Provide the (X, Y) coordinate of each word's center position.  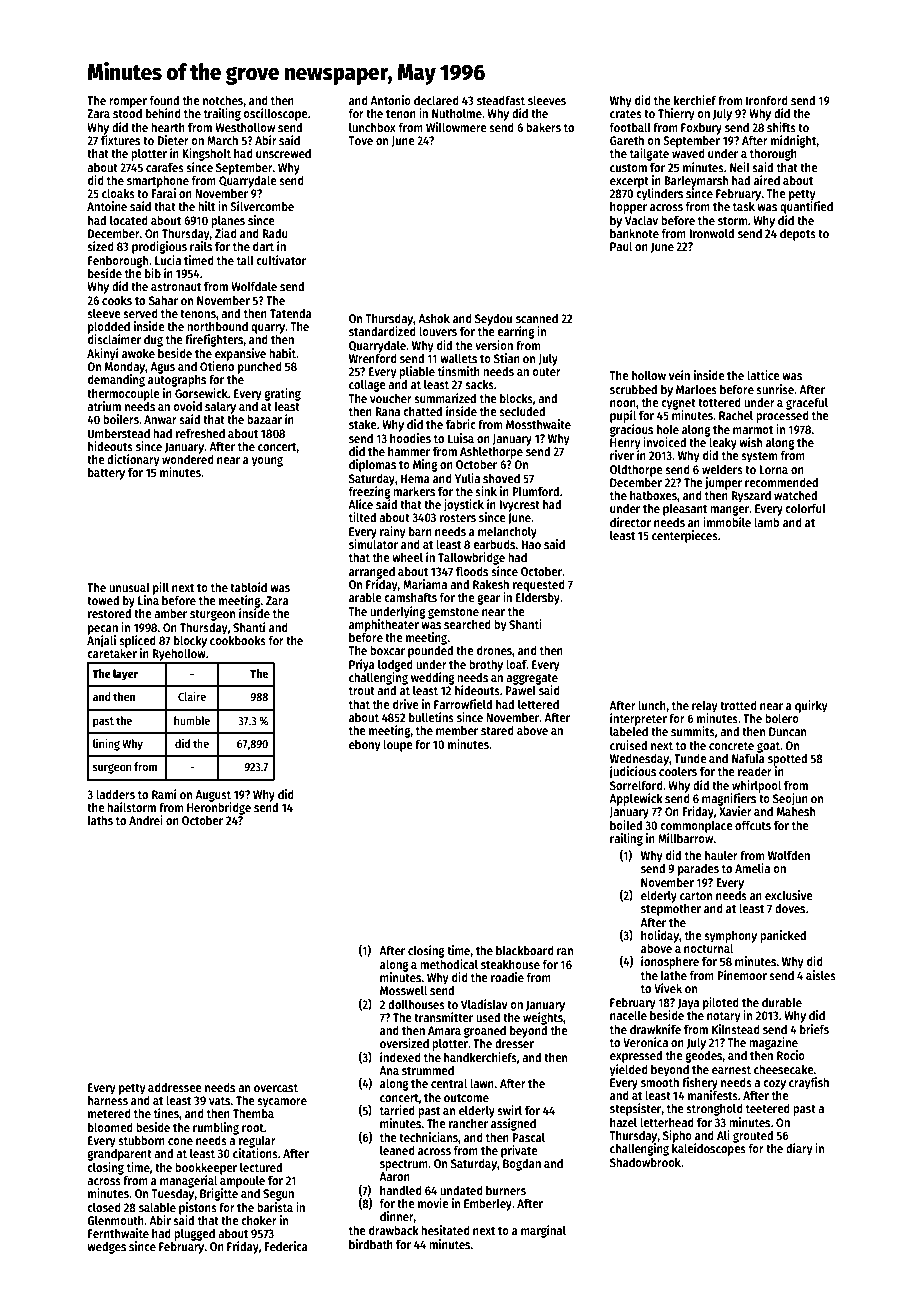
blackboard (525, 950)
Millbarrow (685, 838)
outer (546, 372)
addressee (174, 1087)
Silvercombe (262, 206)
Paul (621, 246)
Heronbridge (219, 808)
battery (106, 473)
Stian (507, 358)
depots (798, 234)
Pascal (529, 1137)
